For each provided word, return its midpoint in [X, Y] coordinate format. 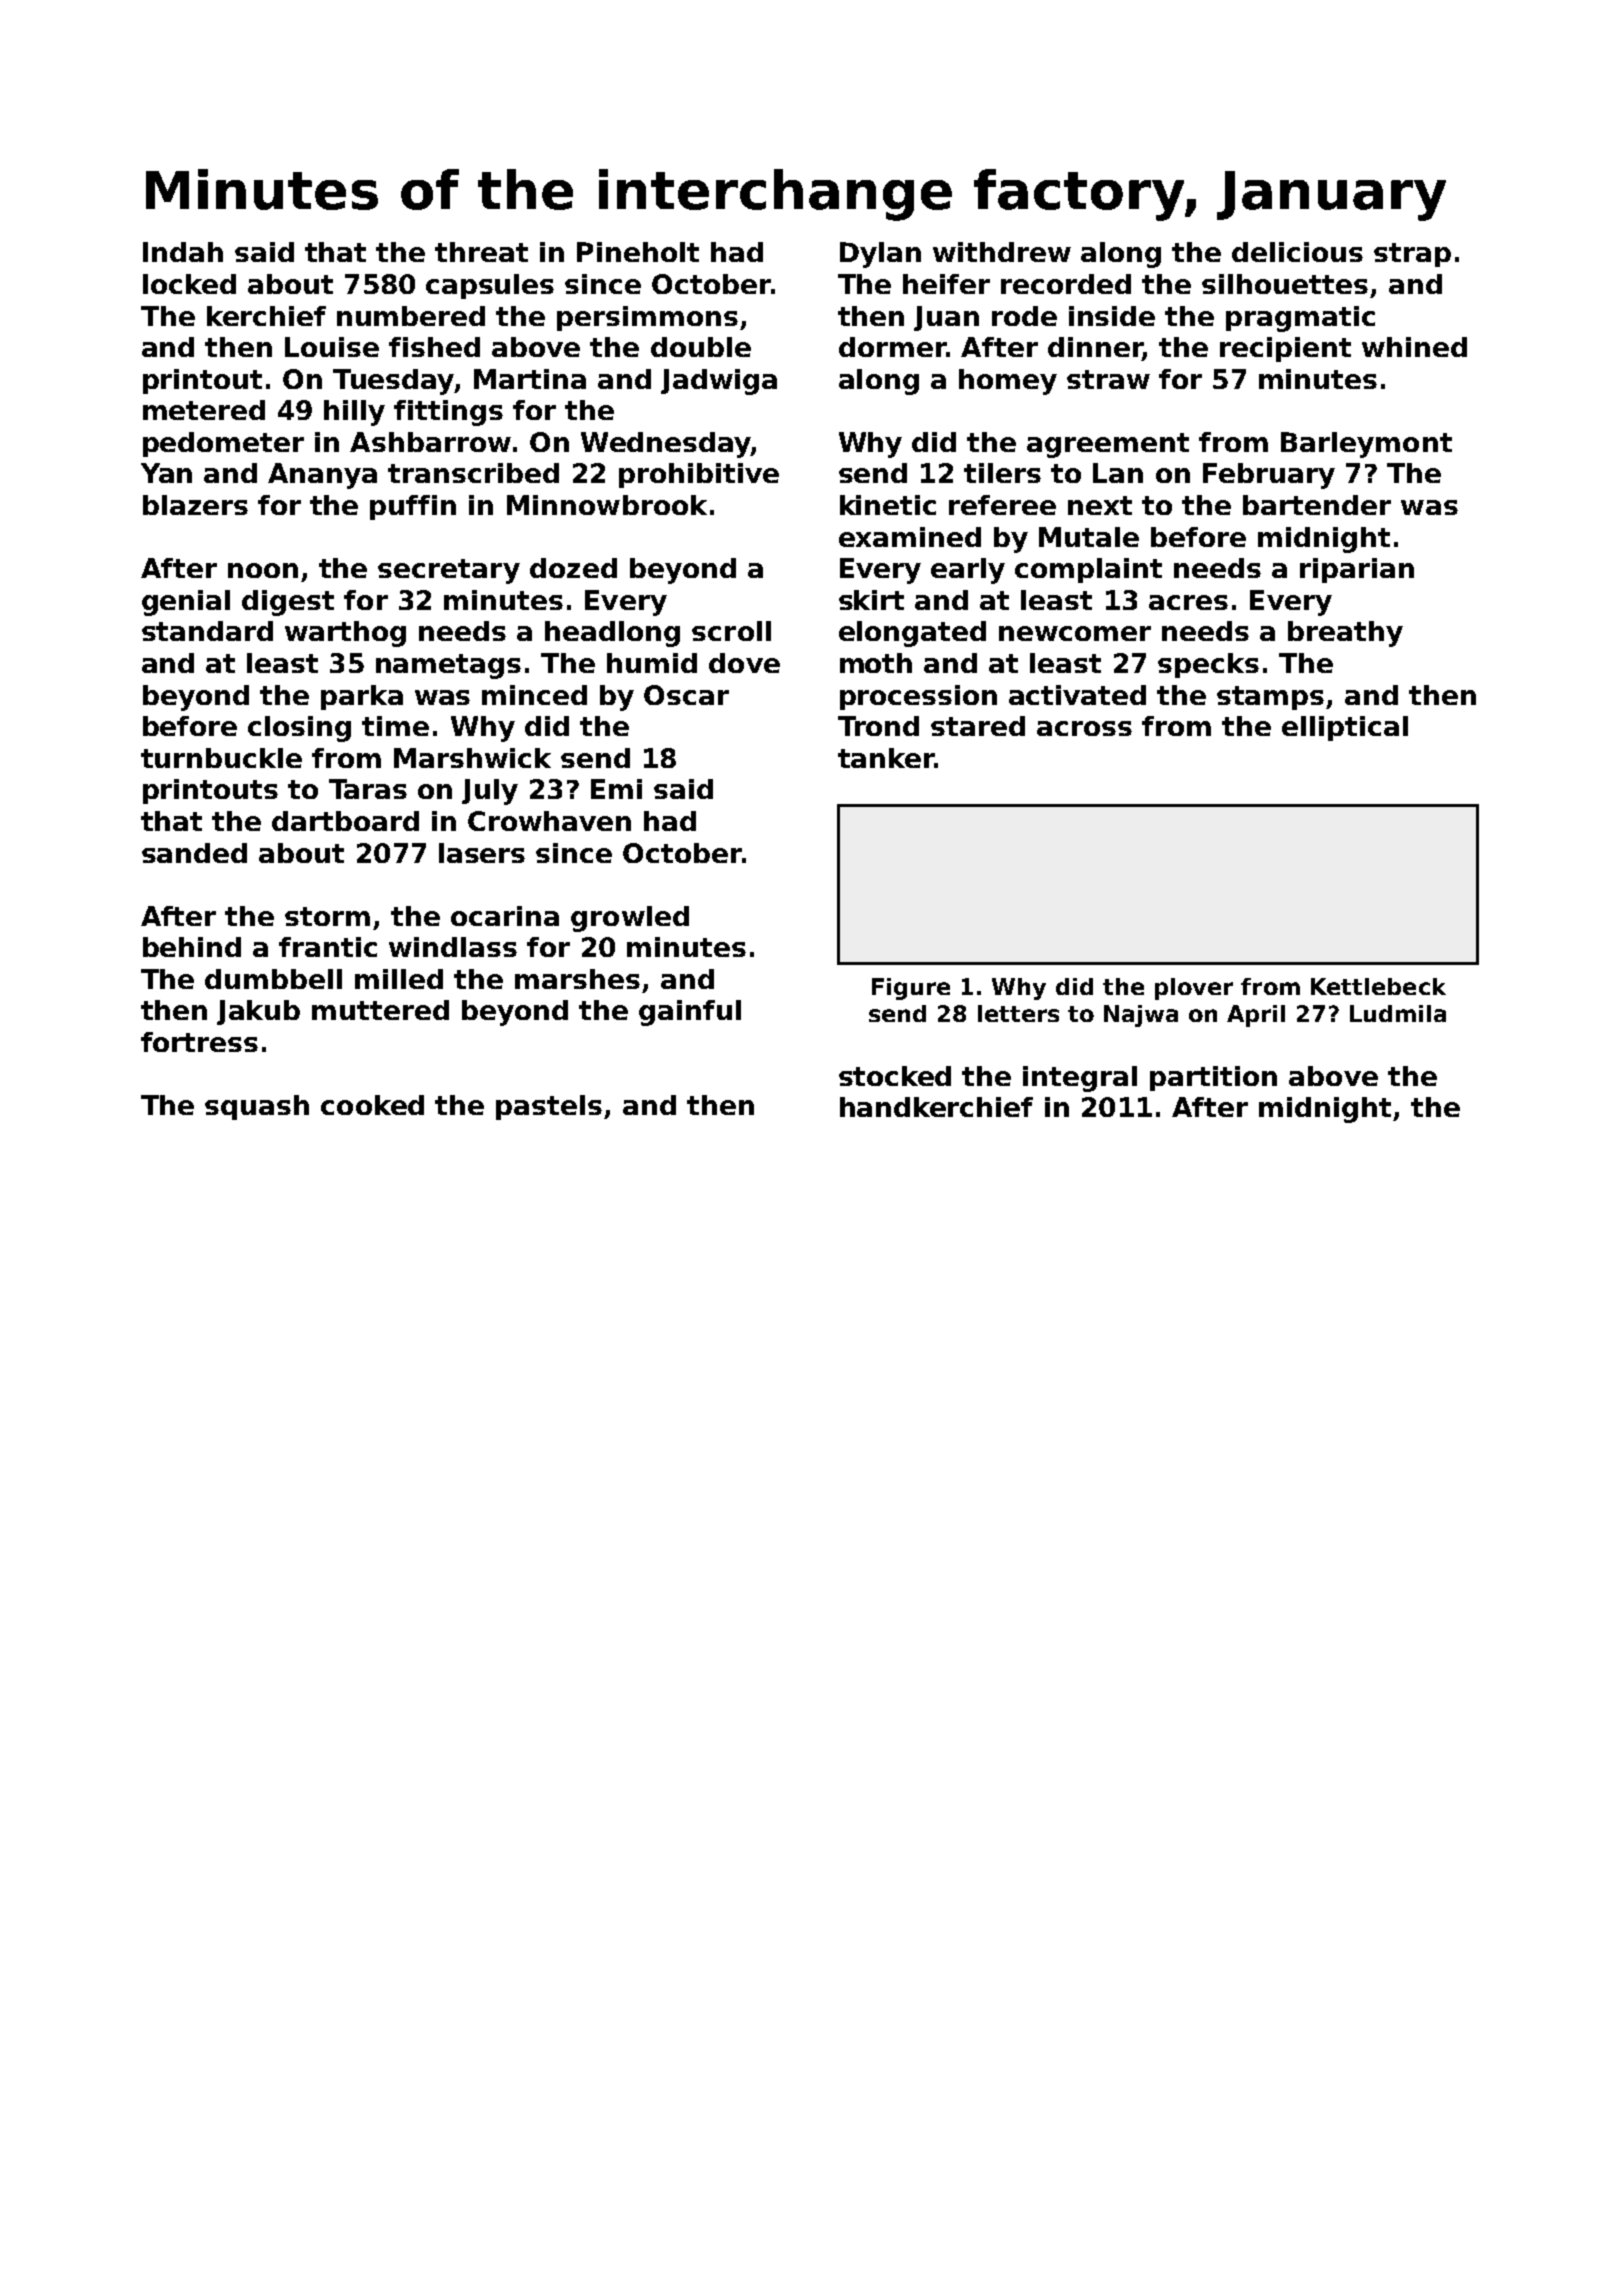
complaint [1088, 570]
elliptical [1345, 728]
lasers [482, 853]
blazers [195, 505]
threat [481, 252]
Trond [878, 726]
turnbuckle [221, 758]
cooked [372, 1105]
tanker [886, 758]
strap [1412, 255]
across [1084, 728]
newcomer [1075, 633]
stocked [895, 1076]
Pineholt [638, 252]
